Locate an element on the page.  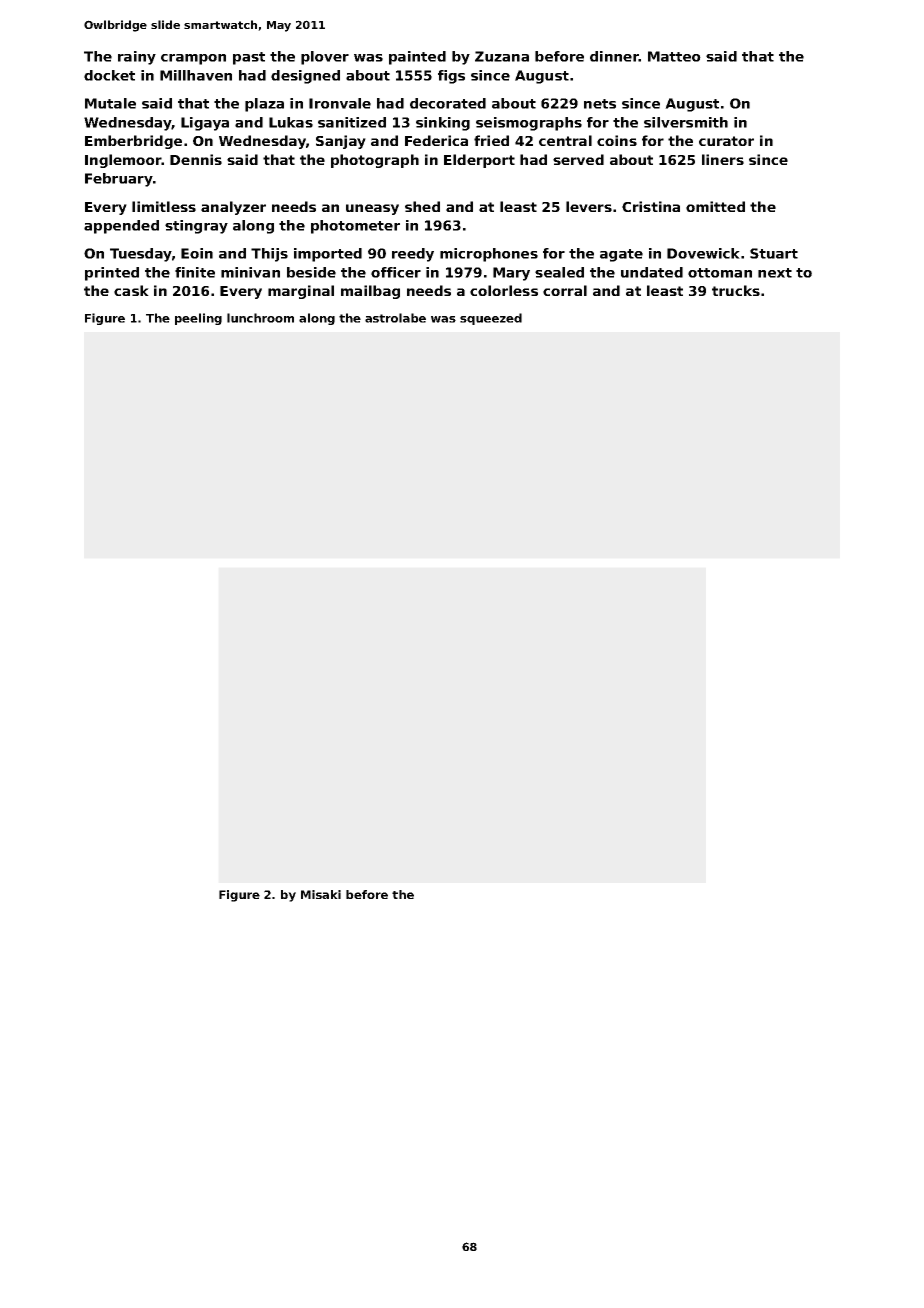
designed is located at coordinates (305, 77).
